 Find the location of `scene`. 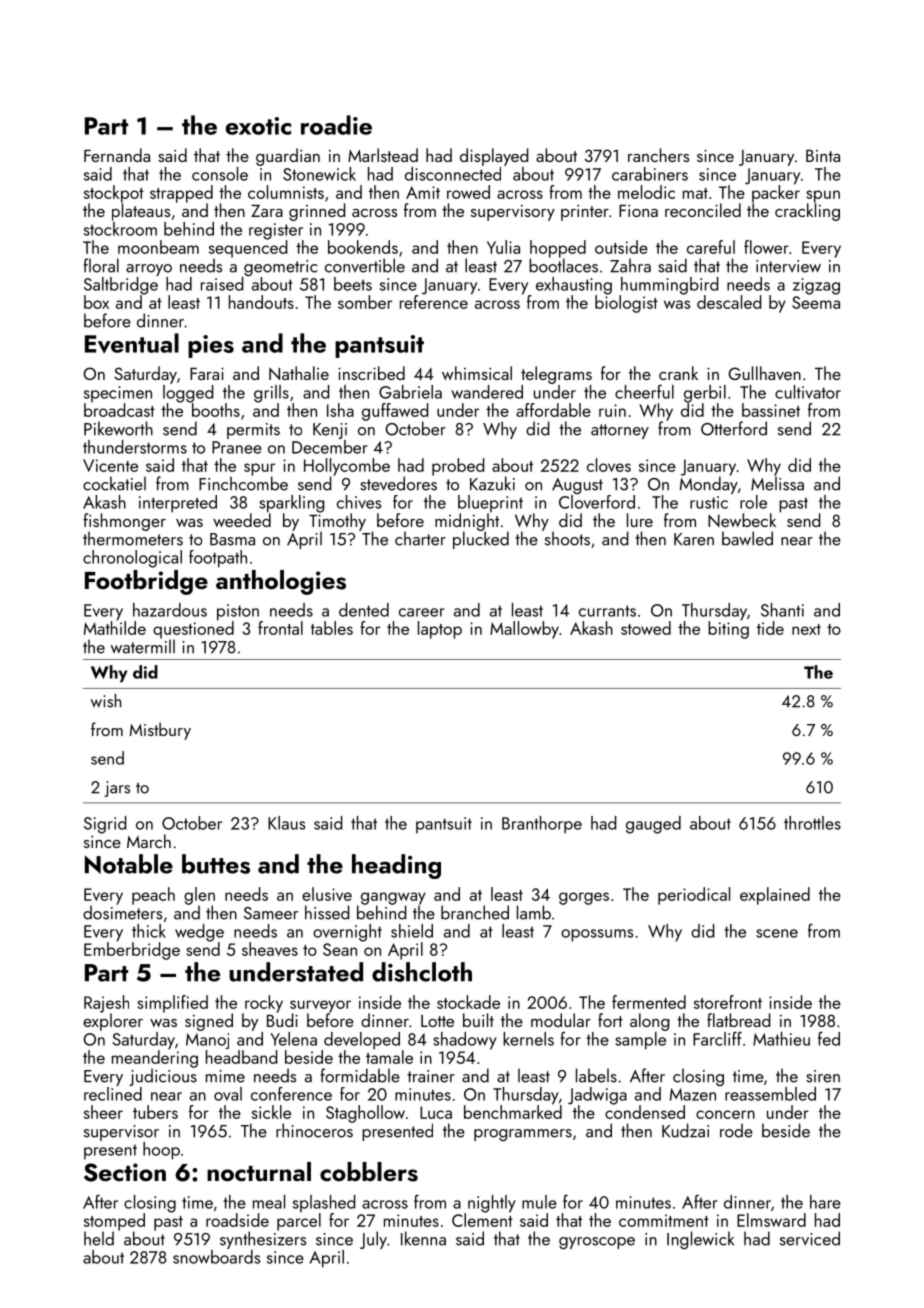

scene is located at coordinates (777, 933).
